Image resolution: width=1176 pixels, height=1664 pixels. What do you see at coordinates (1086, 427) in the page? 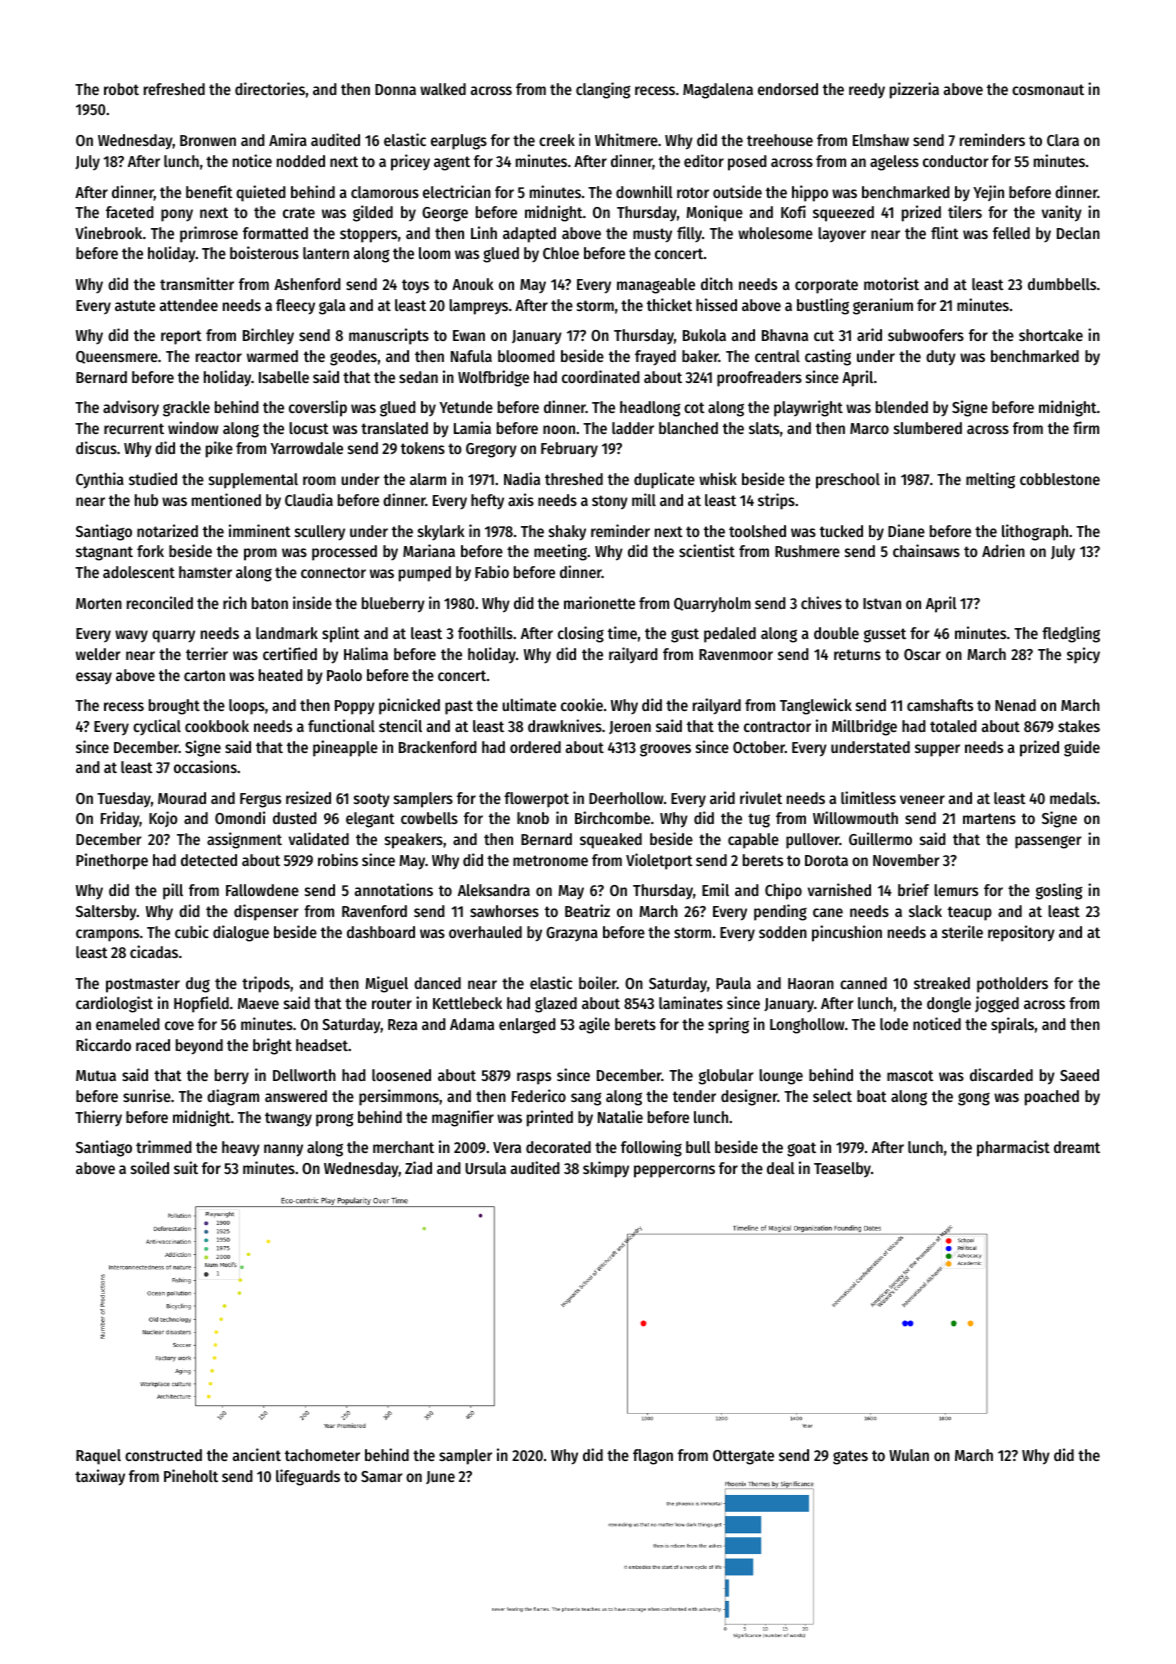
I see `firm` at bounding box center [1086, 427].
